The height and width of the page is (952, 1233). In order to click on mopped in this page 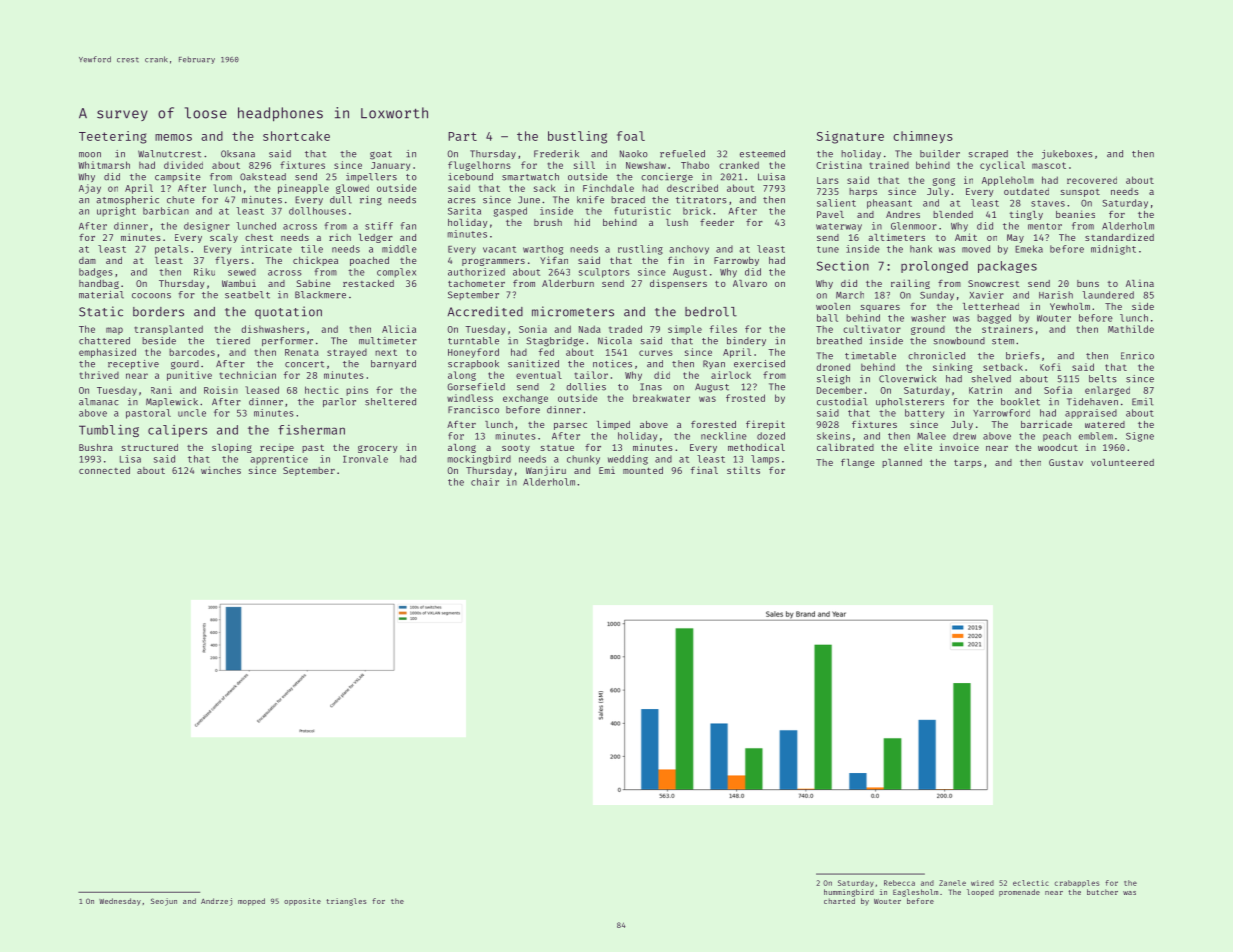, I will do `click(251, 902)`.
